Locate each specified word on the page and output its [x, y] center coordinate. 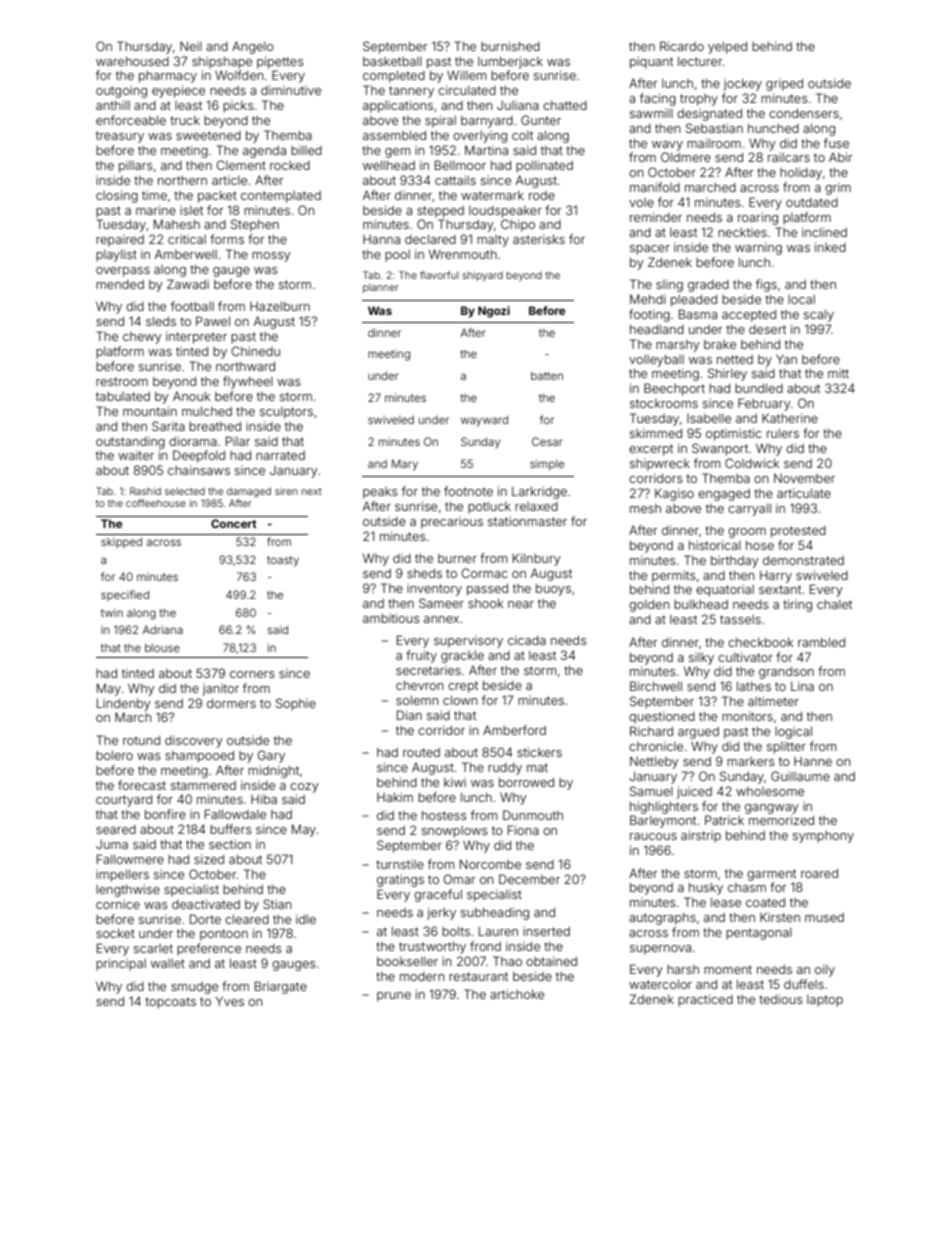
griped [784, 84]
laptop [825, 1001]
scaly [819, 315]
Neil [191, 46]
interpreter [196, 337]
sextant [780, 589]
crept [463, 687]
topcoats [170, 1003]
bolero [114, 755]
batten [547, 375]
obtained [551, 961]
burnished [510, 46]
